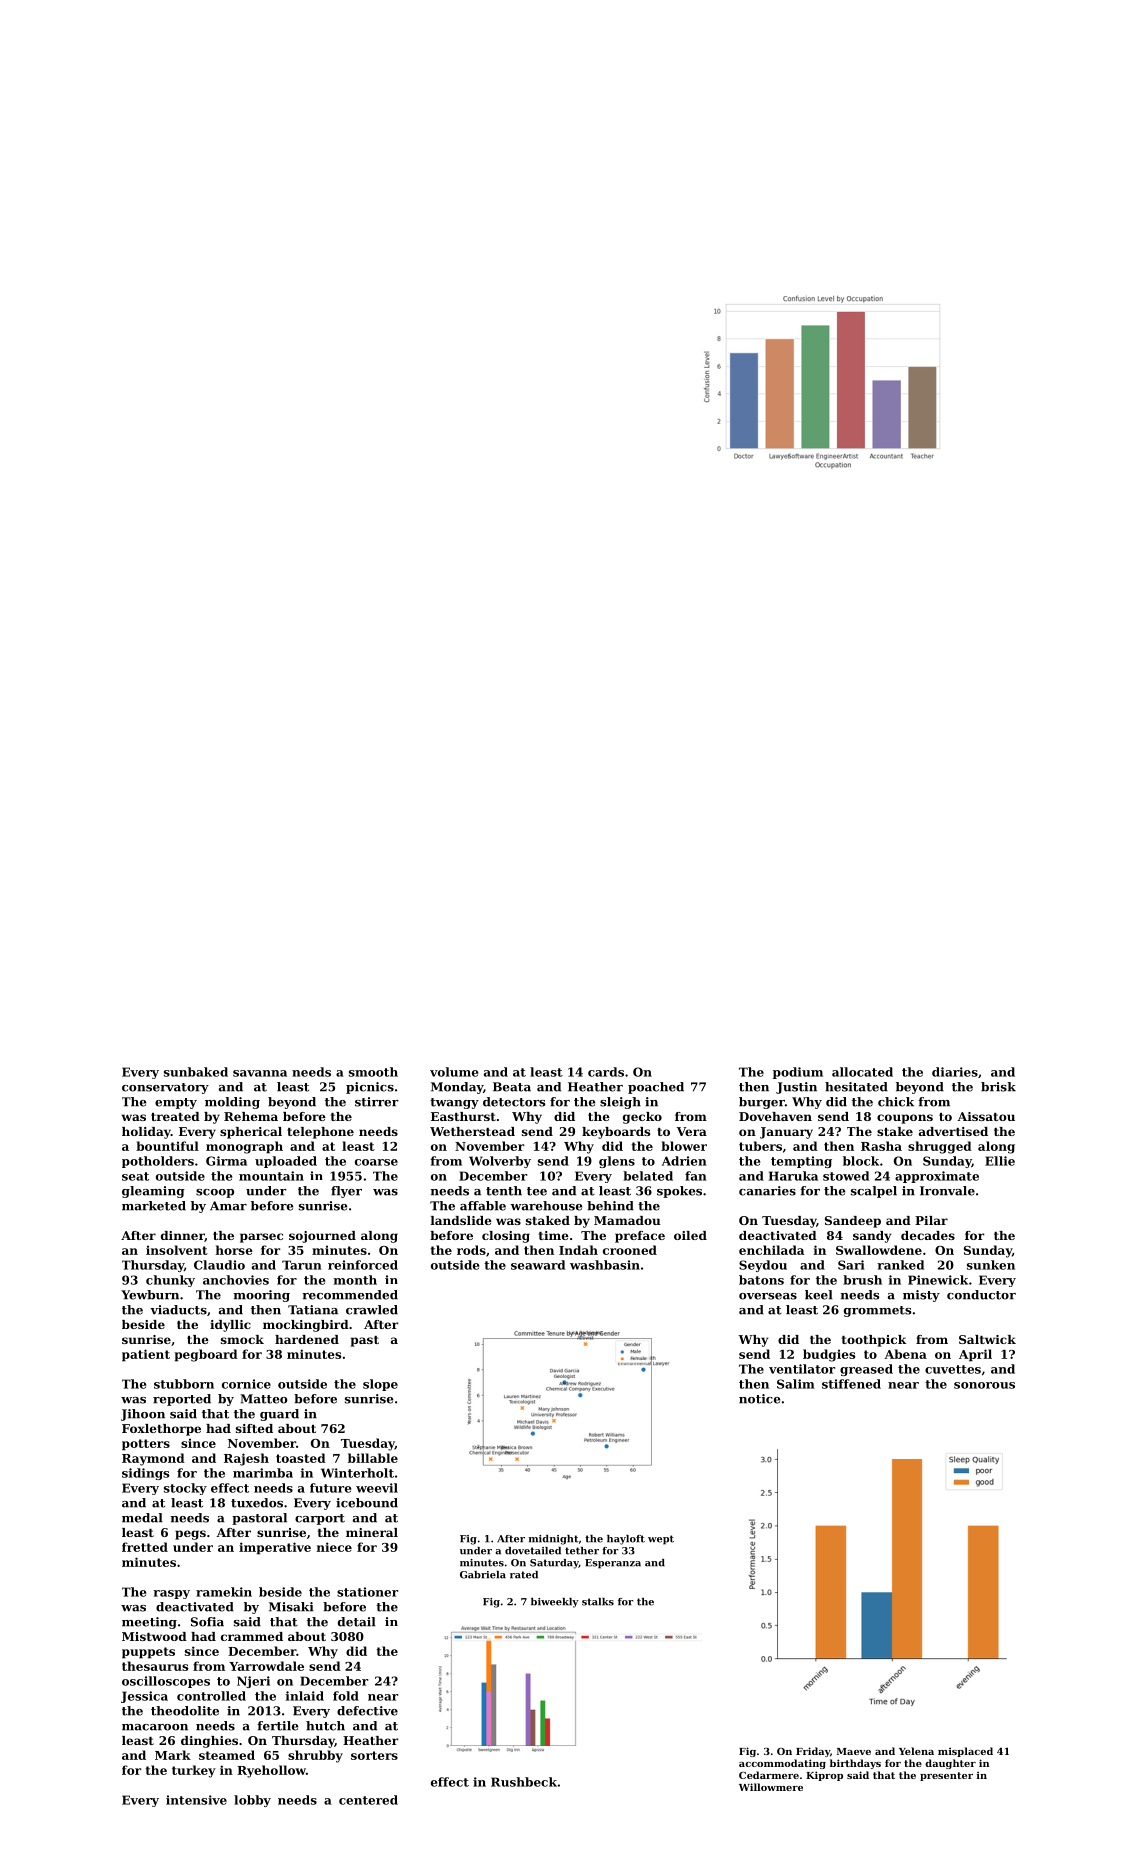 The width and height of the page is (1137, 1873). Describe the element at coordinates (605, 1265) in the page. I see `washbasin` at that location.
